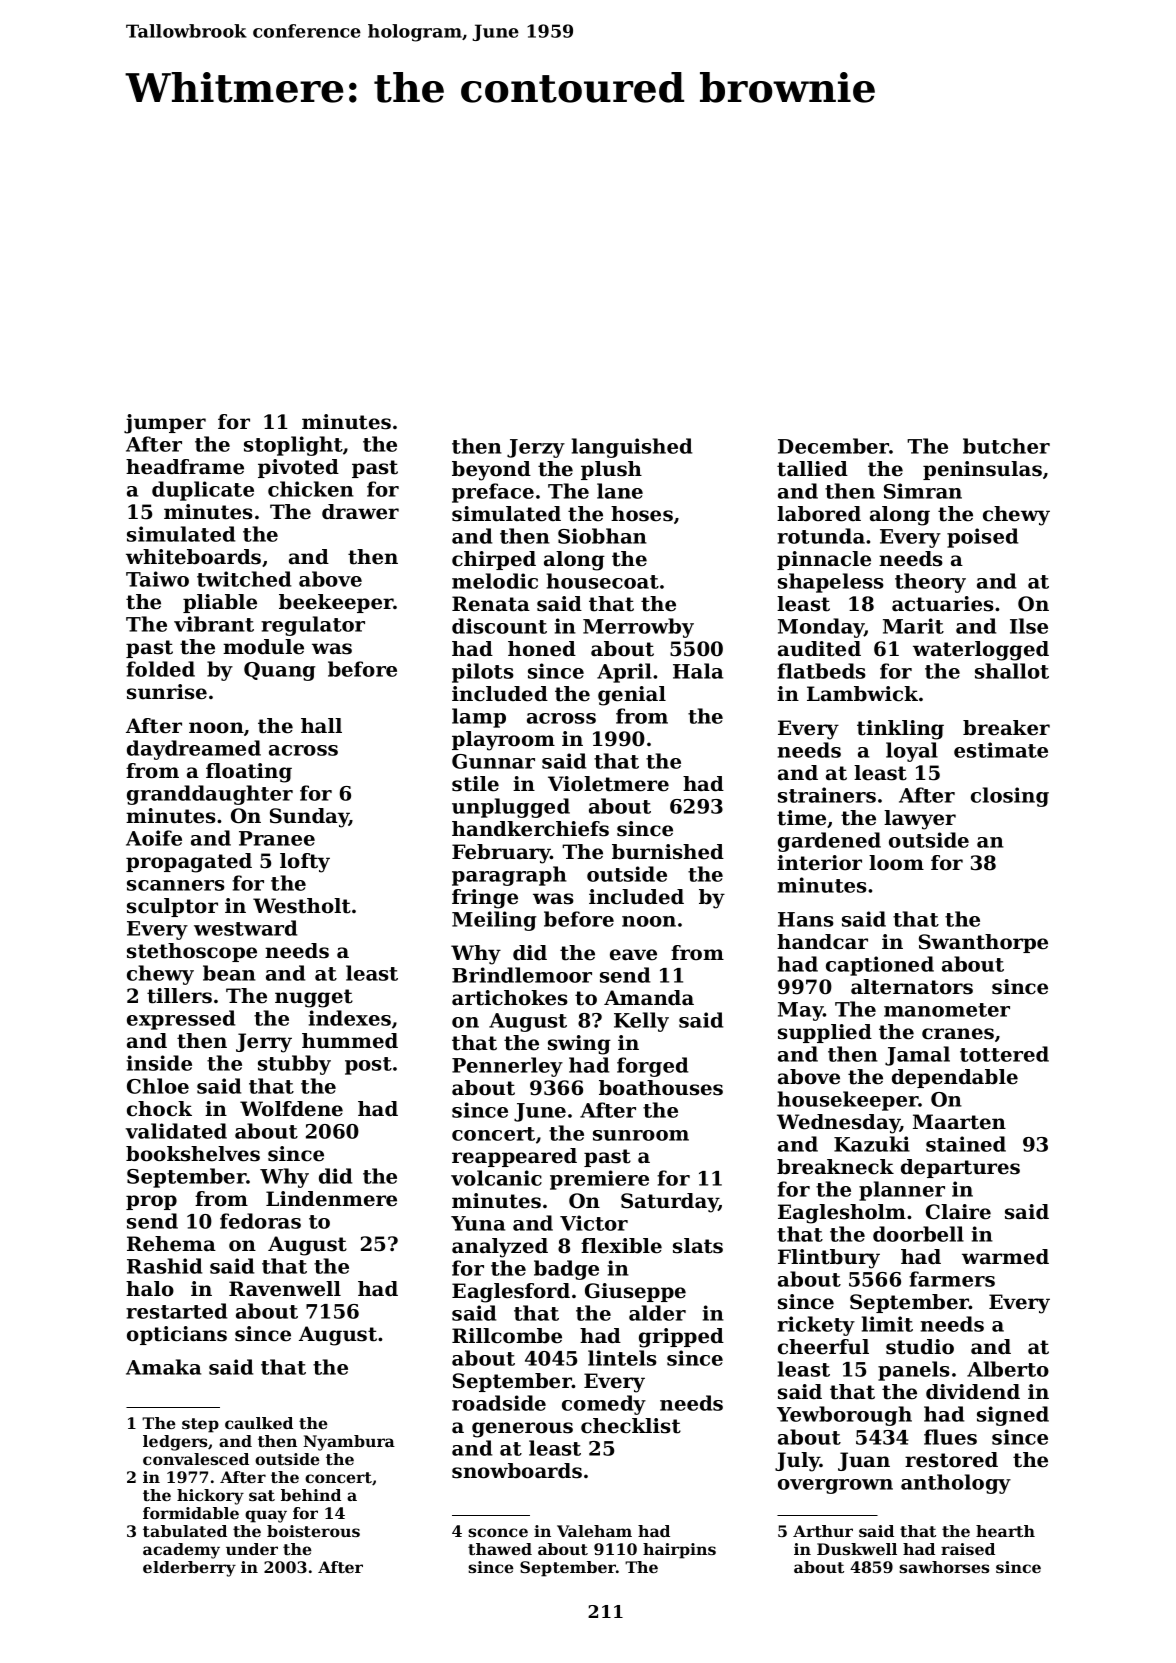 The image size is (1176, 1663). What do you see at coordinates (479, 718) in the screenshot?
I see `lamp` at bounding box center [479, 718].
